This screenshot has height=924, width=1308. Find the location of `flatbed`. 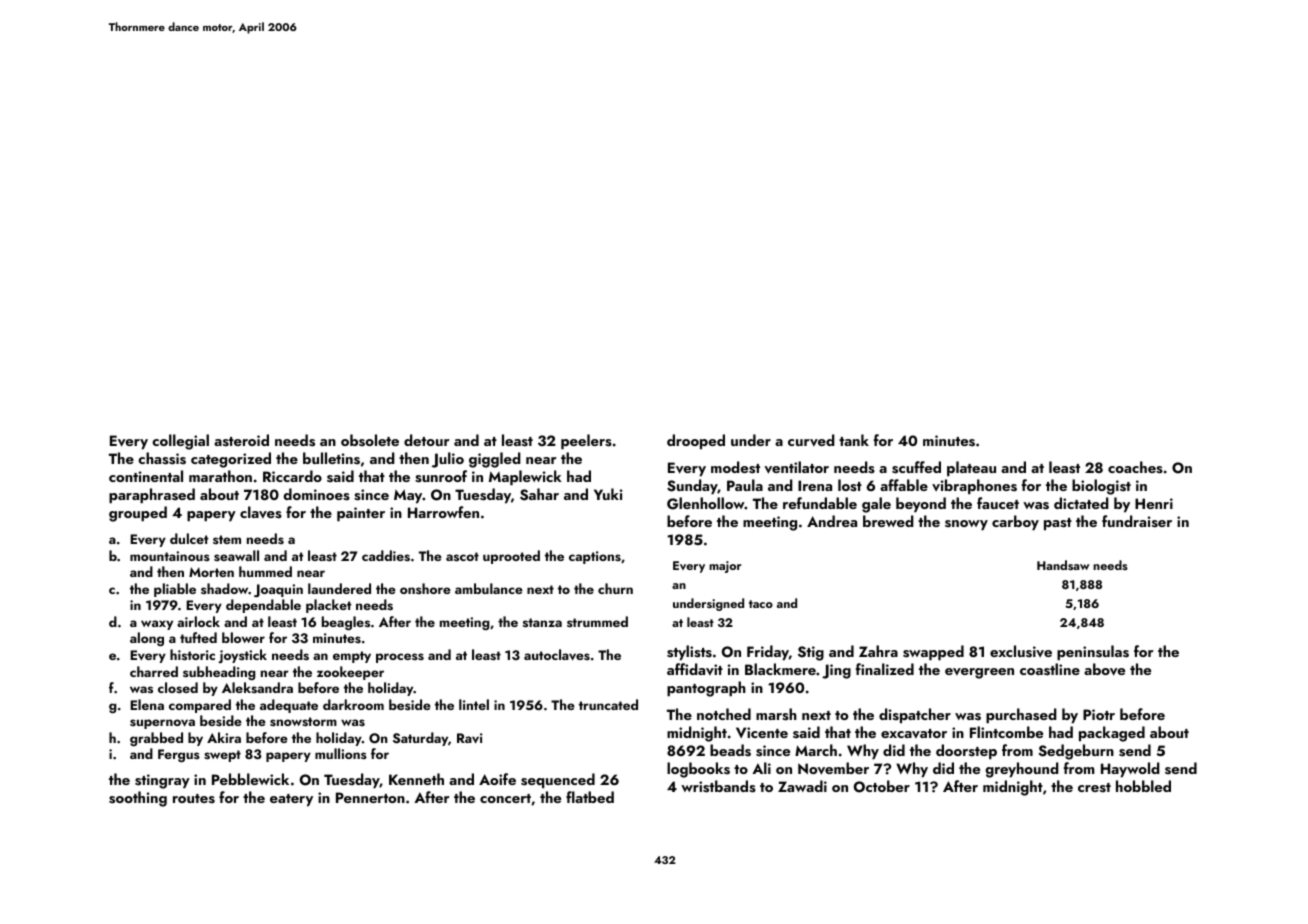

flatbed is located at coordinates (590, 797).
